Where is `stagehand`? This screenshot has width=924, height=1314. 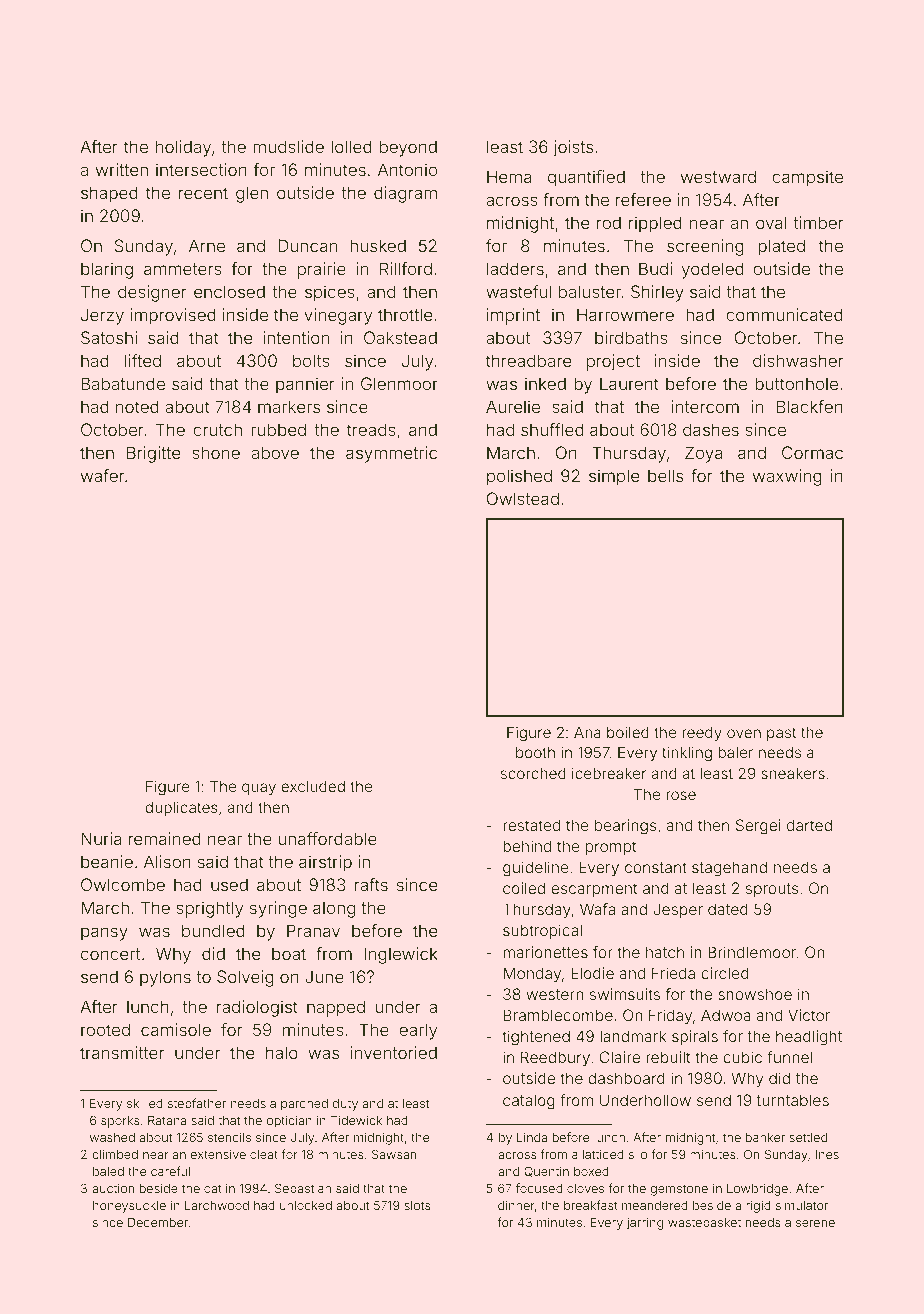 stagehand is located at coordinates (729, 869).
